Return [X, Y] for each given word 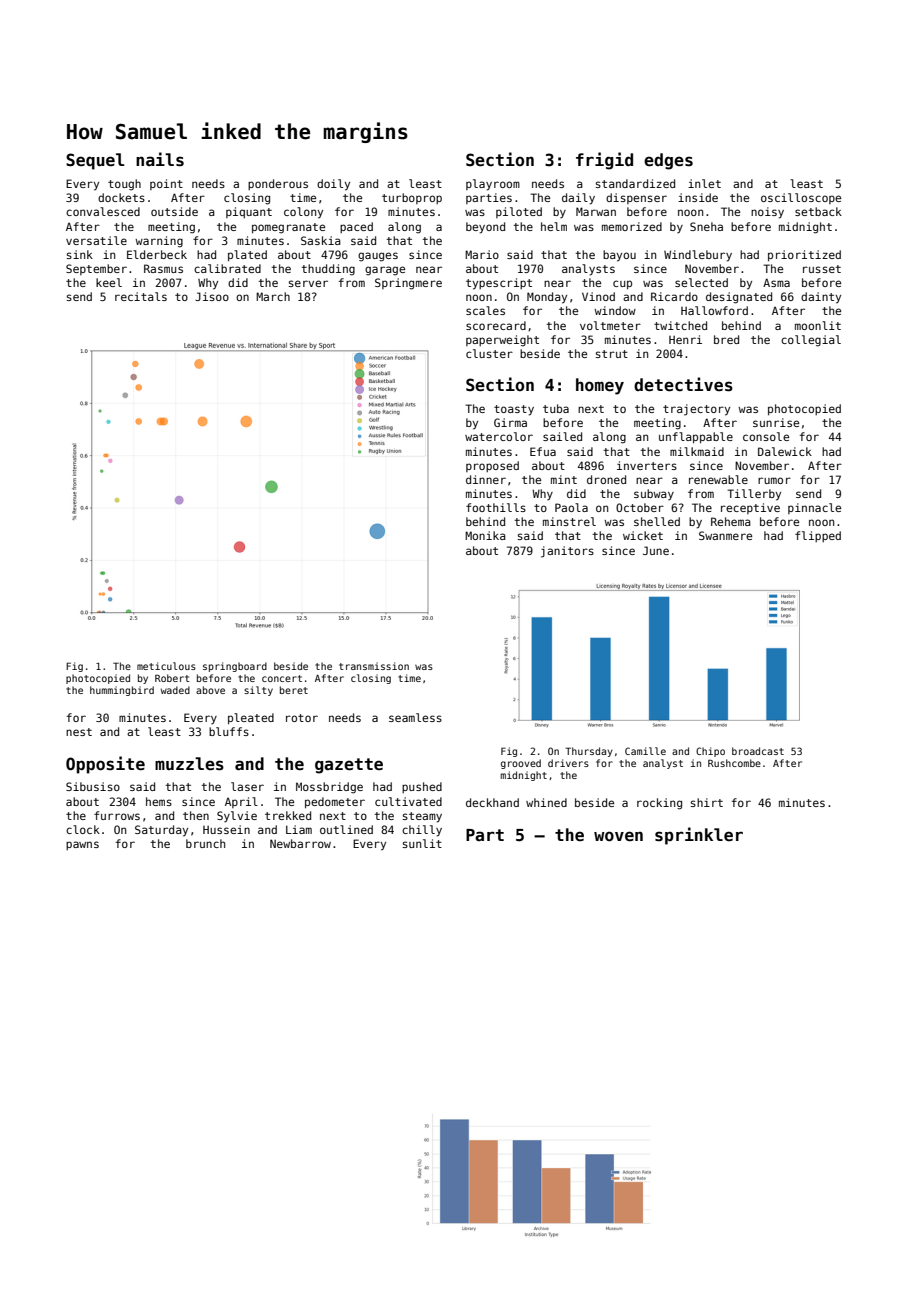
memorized [632, 226]
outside [174, 211]
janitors [567, 552]
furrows [117, 815]
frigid [604, 161]
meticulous [166, 666]
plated [247, 256]
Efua [543, 451]
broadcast [758, 751]
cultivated [408, 801]
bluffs [229, 731]
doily [333, 185]
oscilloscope [801, 198]
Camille [645, 751]
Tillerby [754, 495]
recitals [141, 296]
